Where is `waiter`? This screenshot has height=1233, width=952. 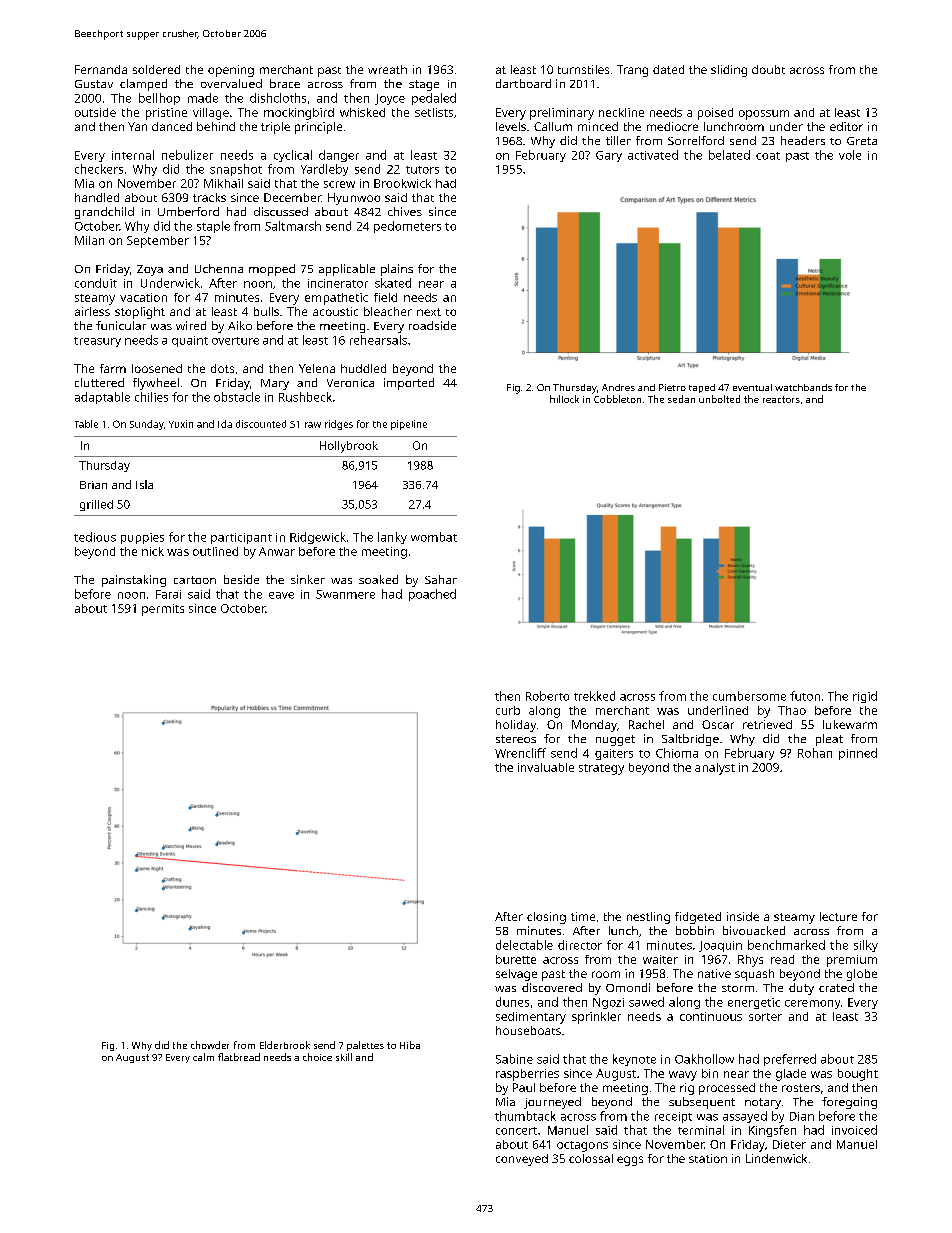
waiter is located at coordinates (660, 959).
